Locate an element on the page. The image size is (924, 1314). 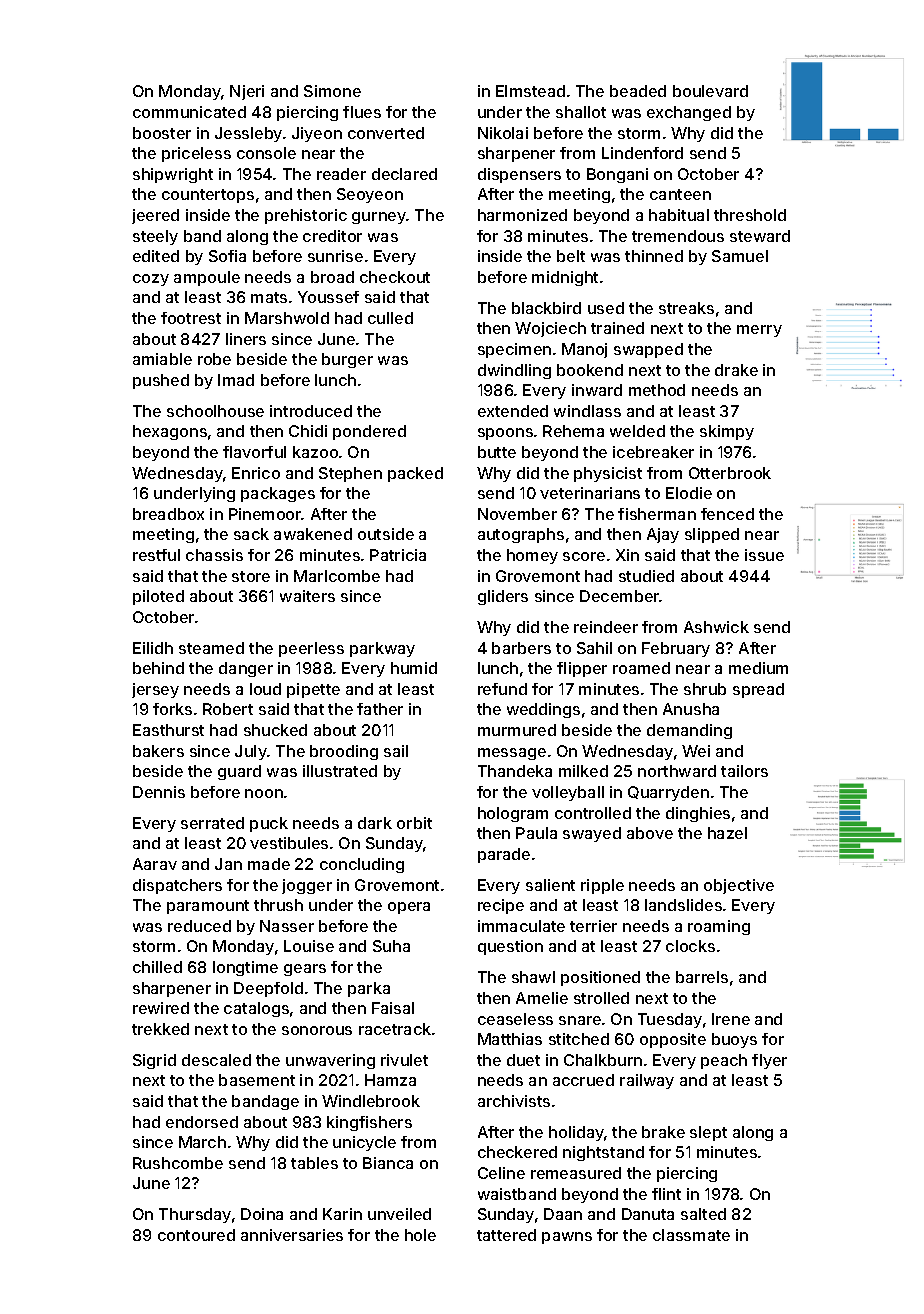
hole is located at coordinates (420, 1235).
